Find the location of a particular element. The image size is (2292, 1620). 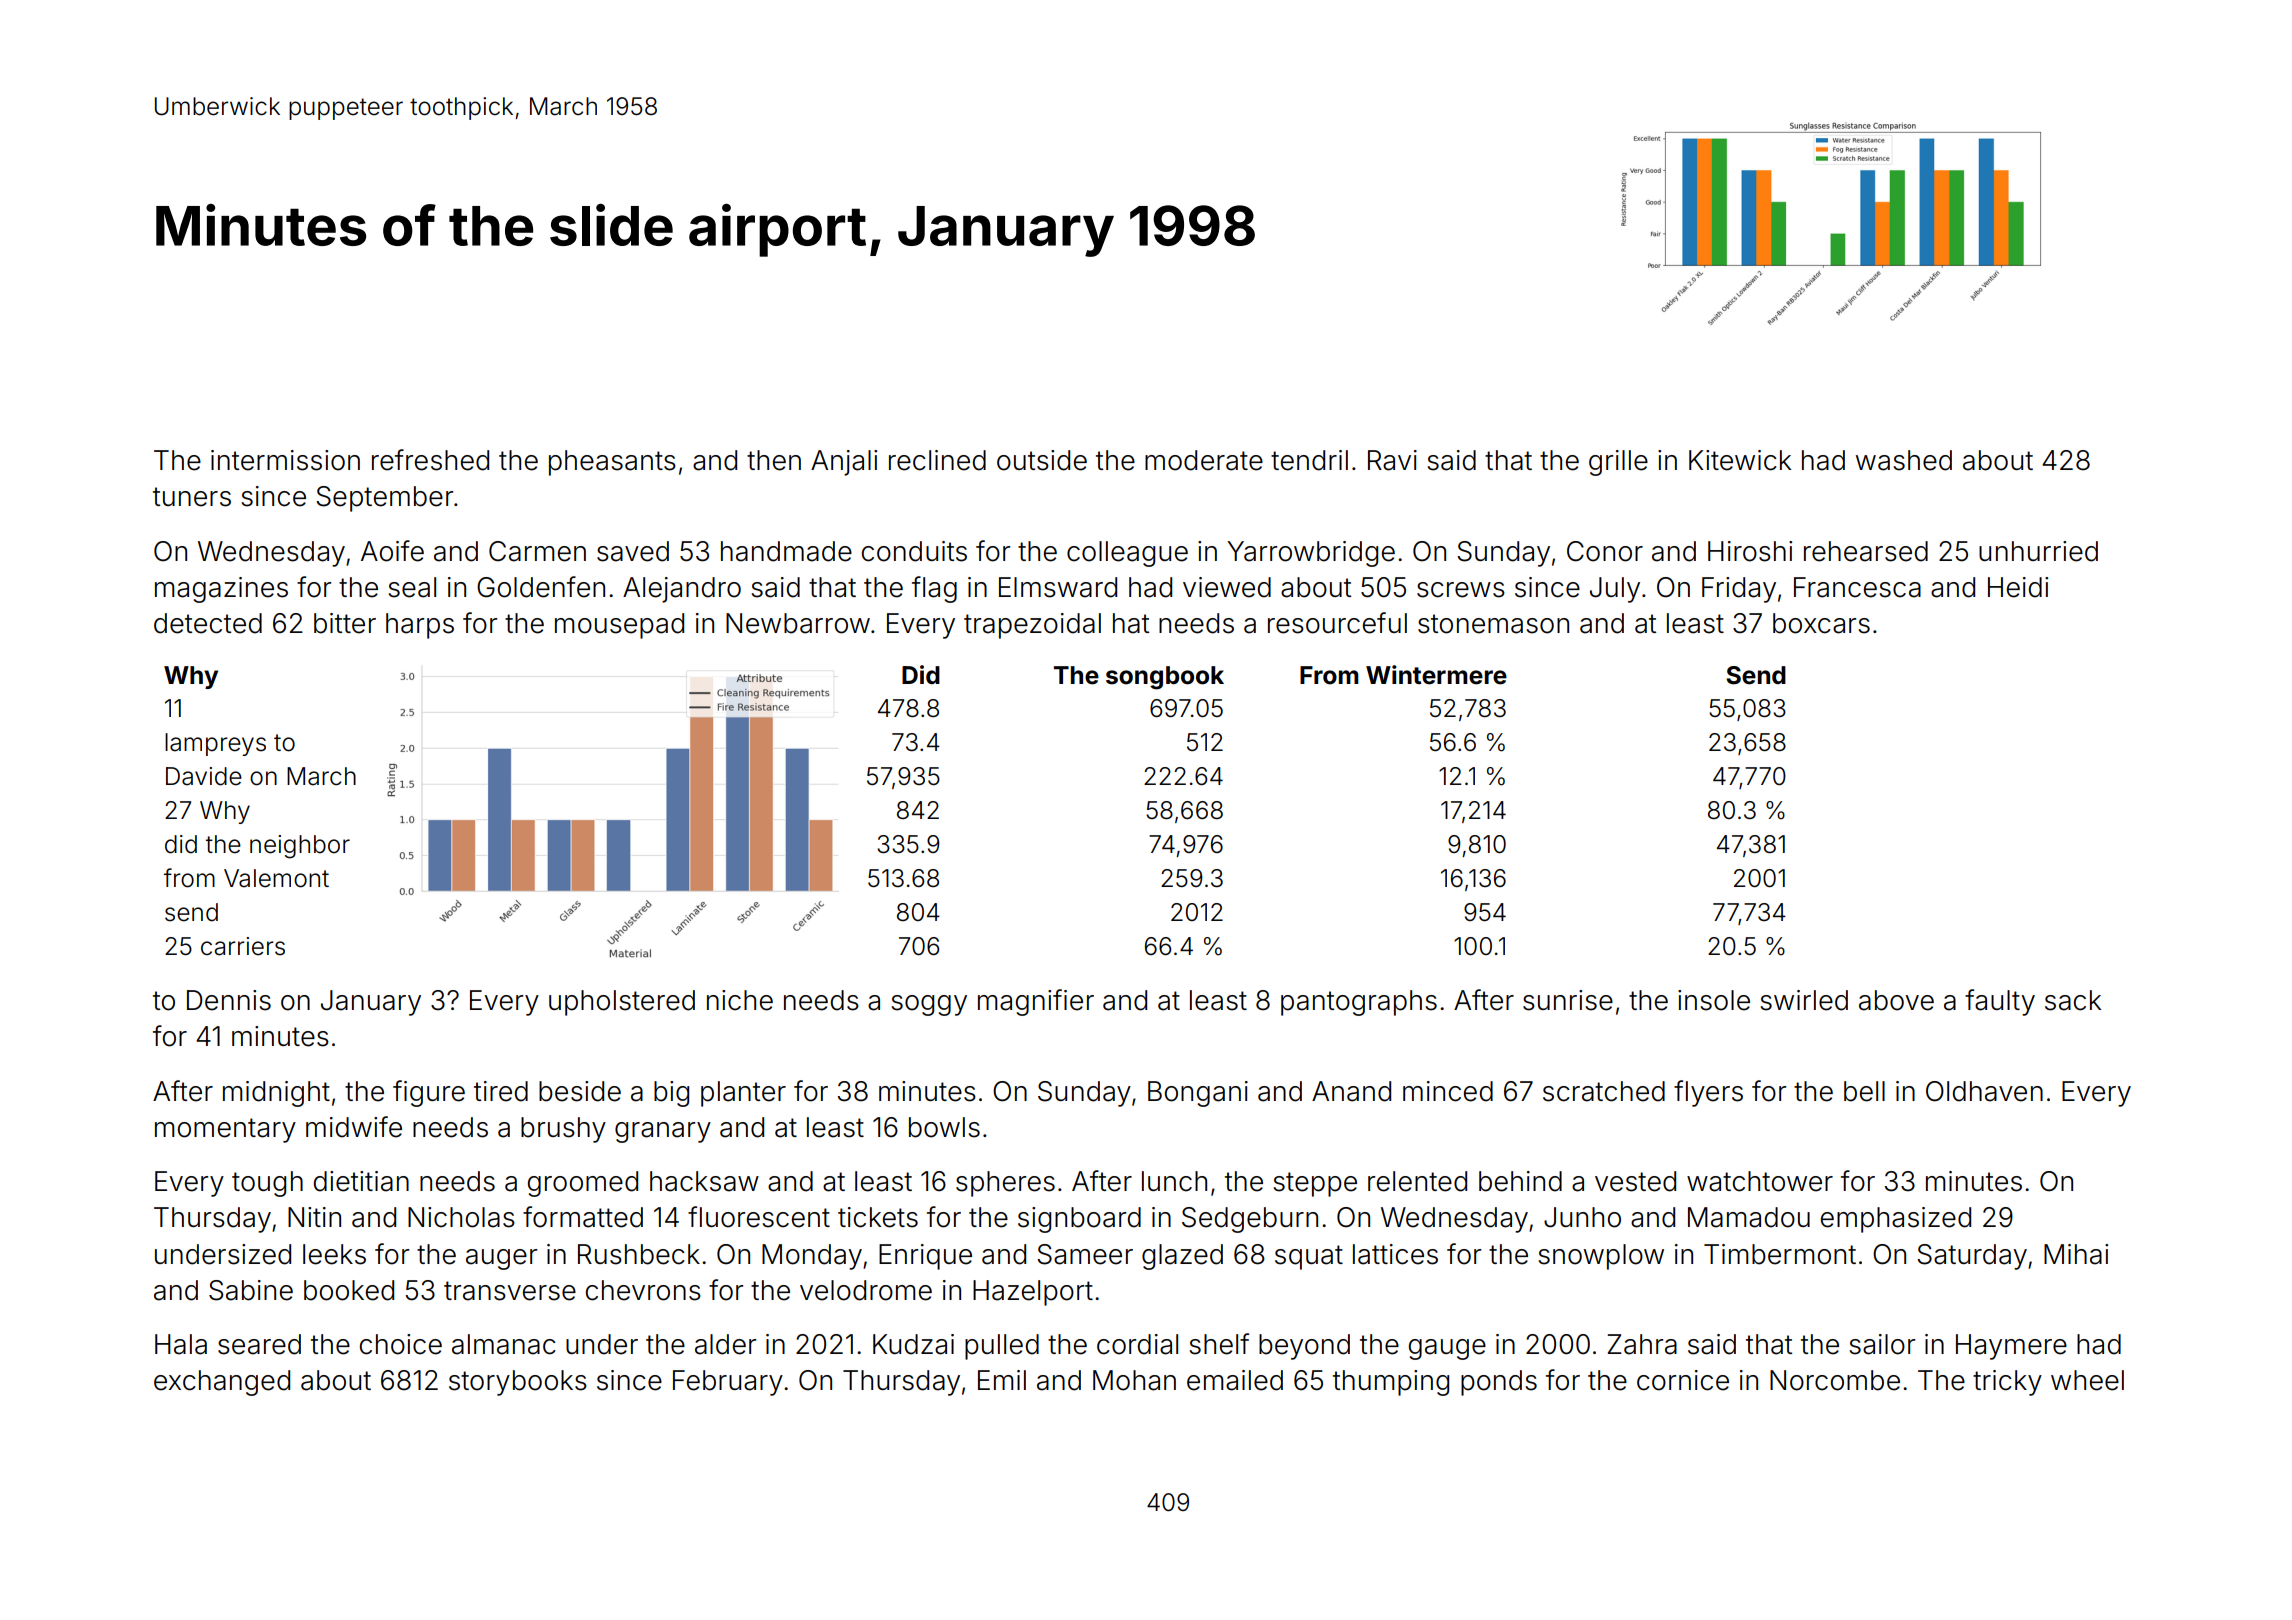

niche is located at coordinates (740, 1000).
